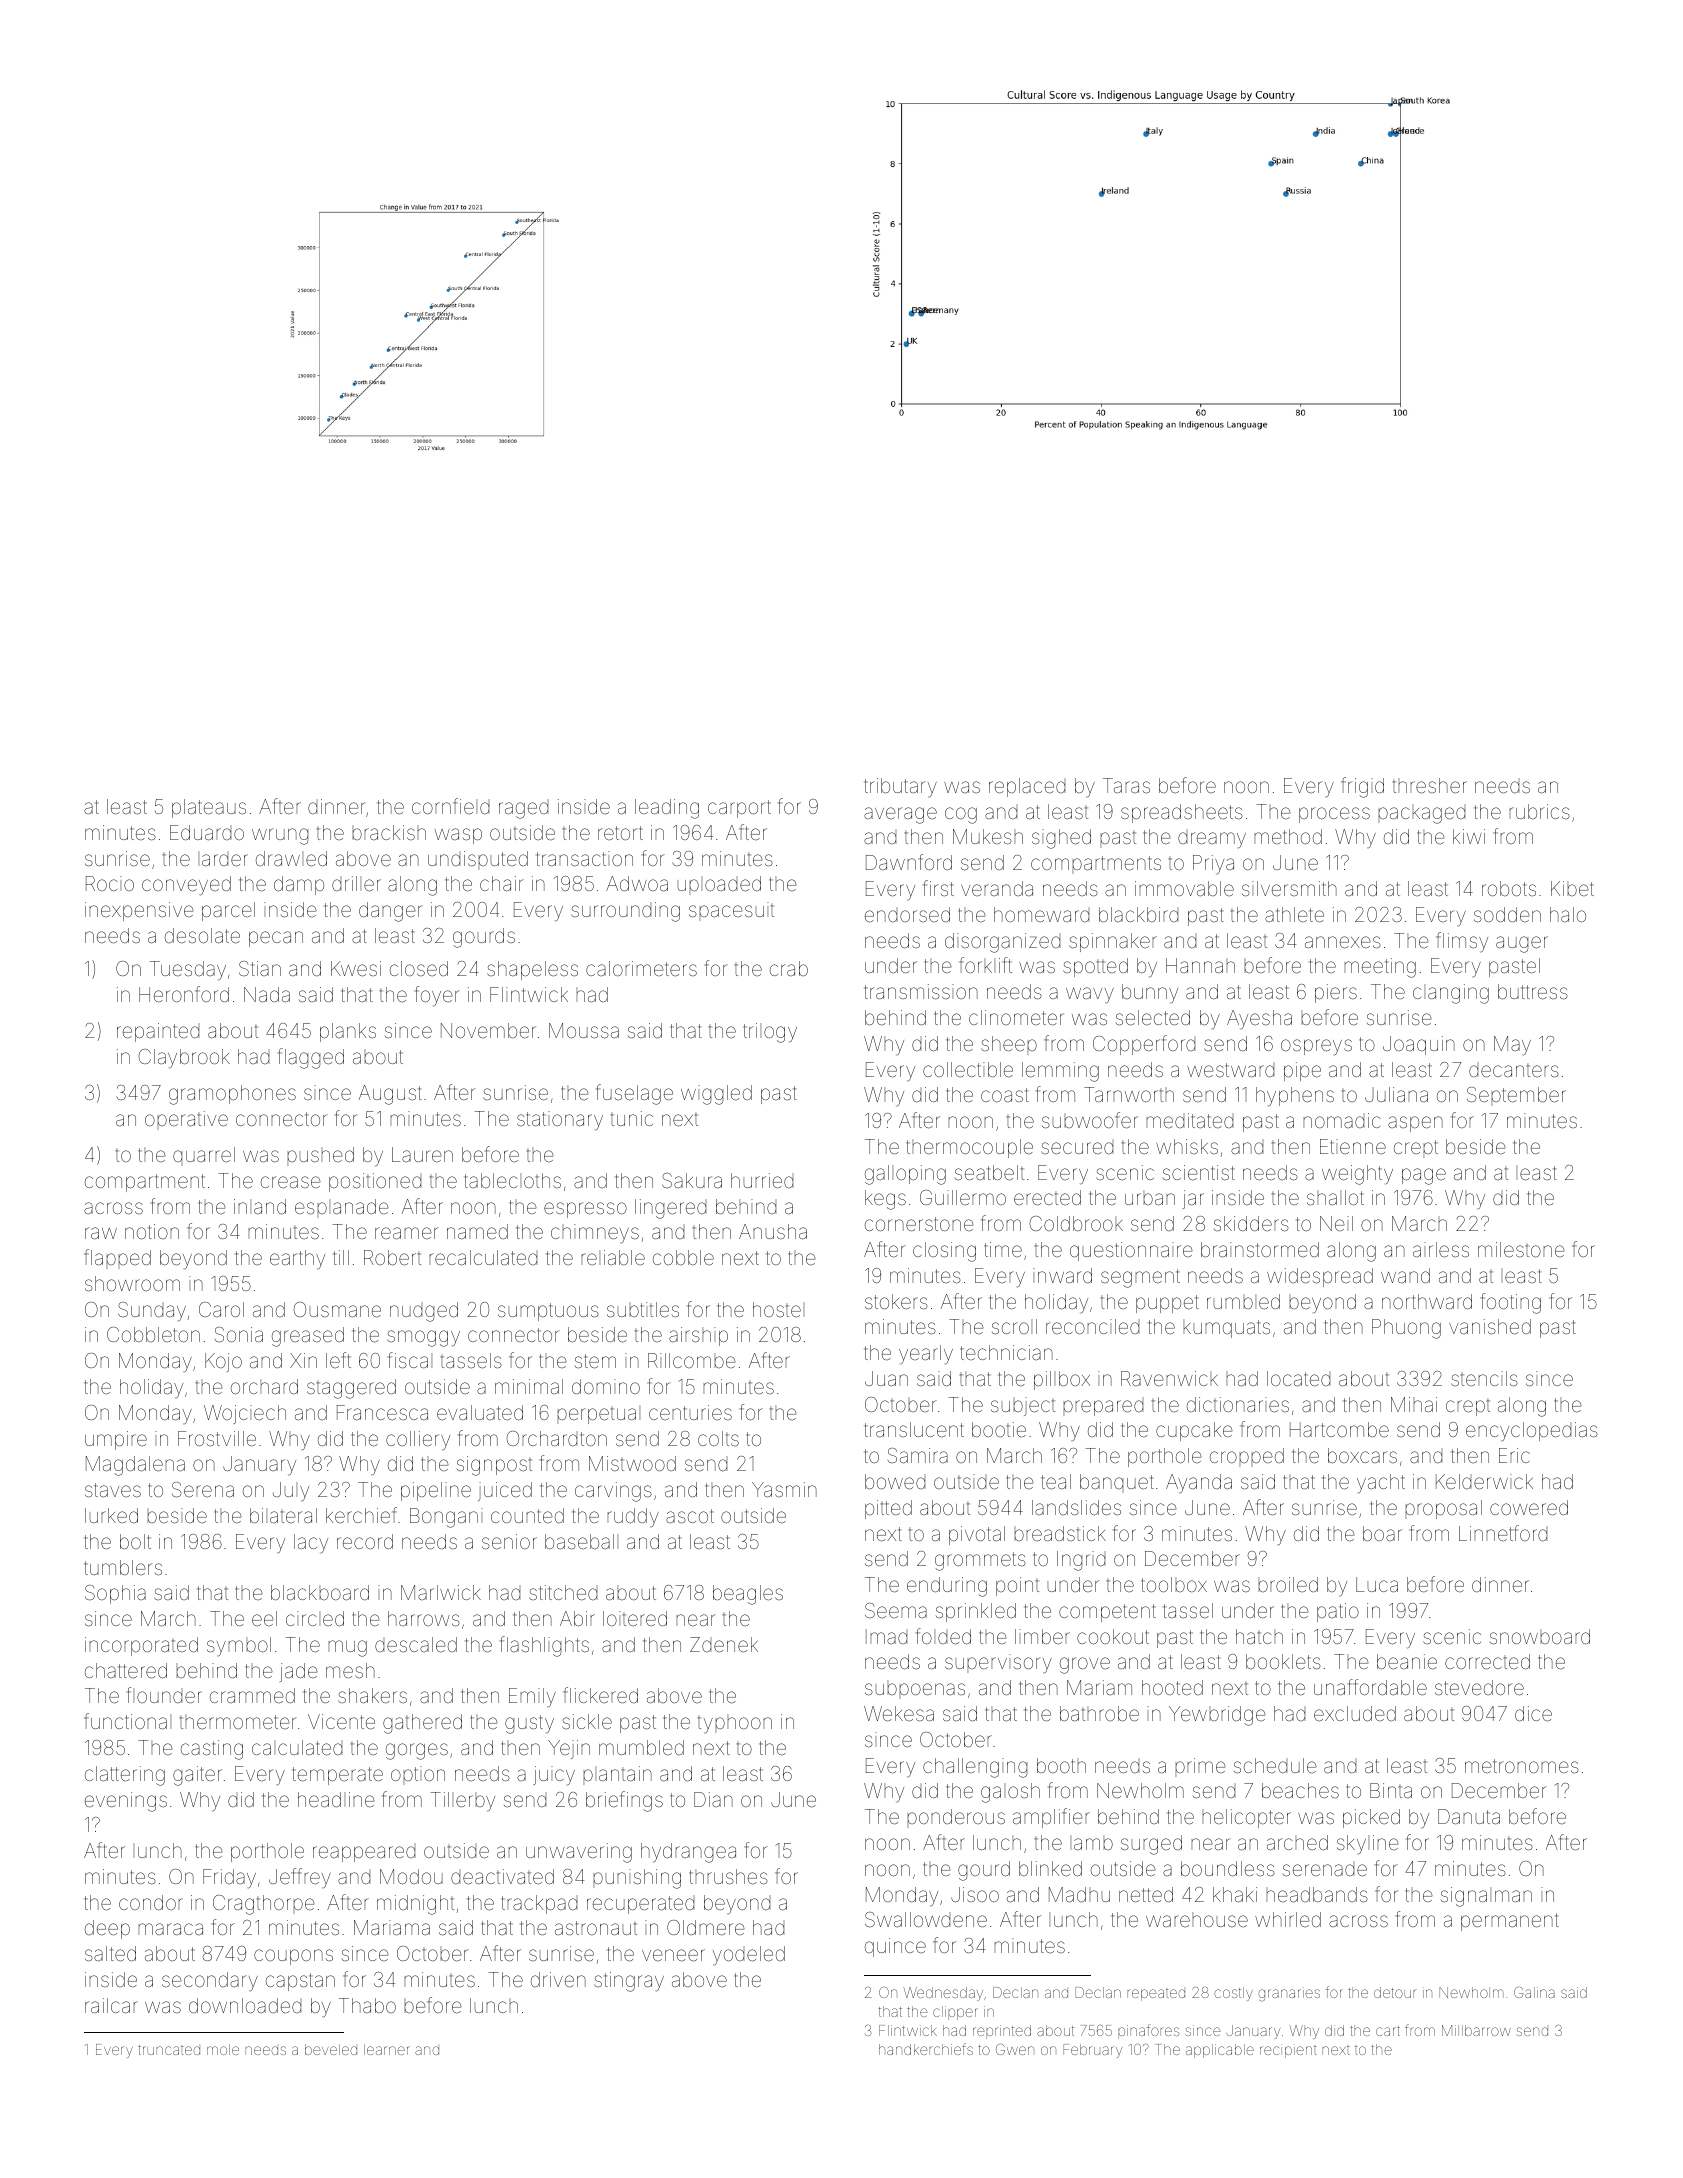 Image resolution: width=1683 pixels, height=2178 pixels. I want to click on quince, so click(895, 1947).
